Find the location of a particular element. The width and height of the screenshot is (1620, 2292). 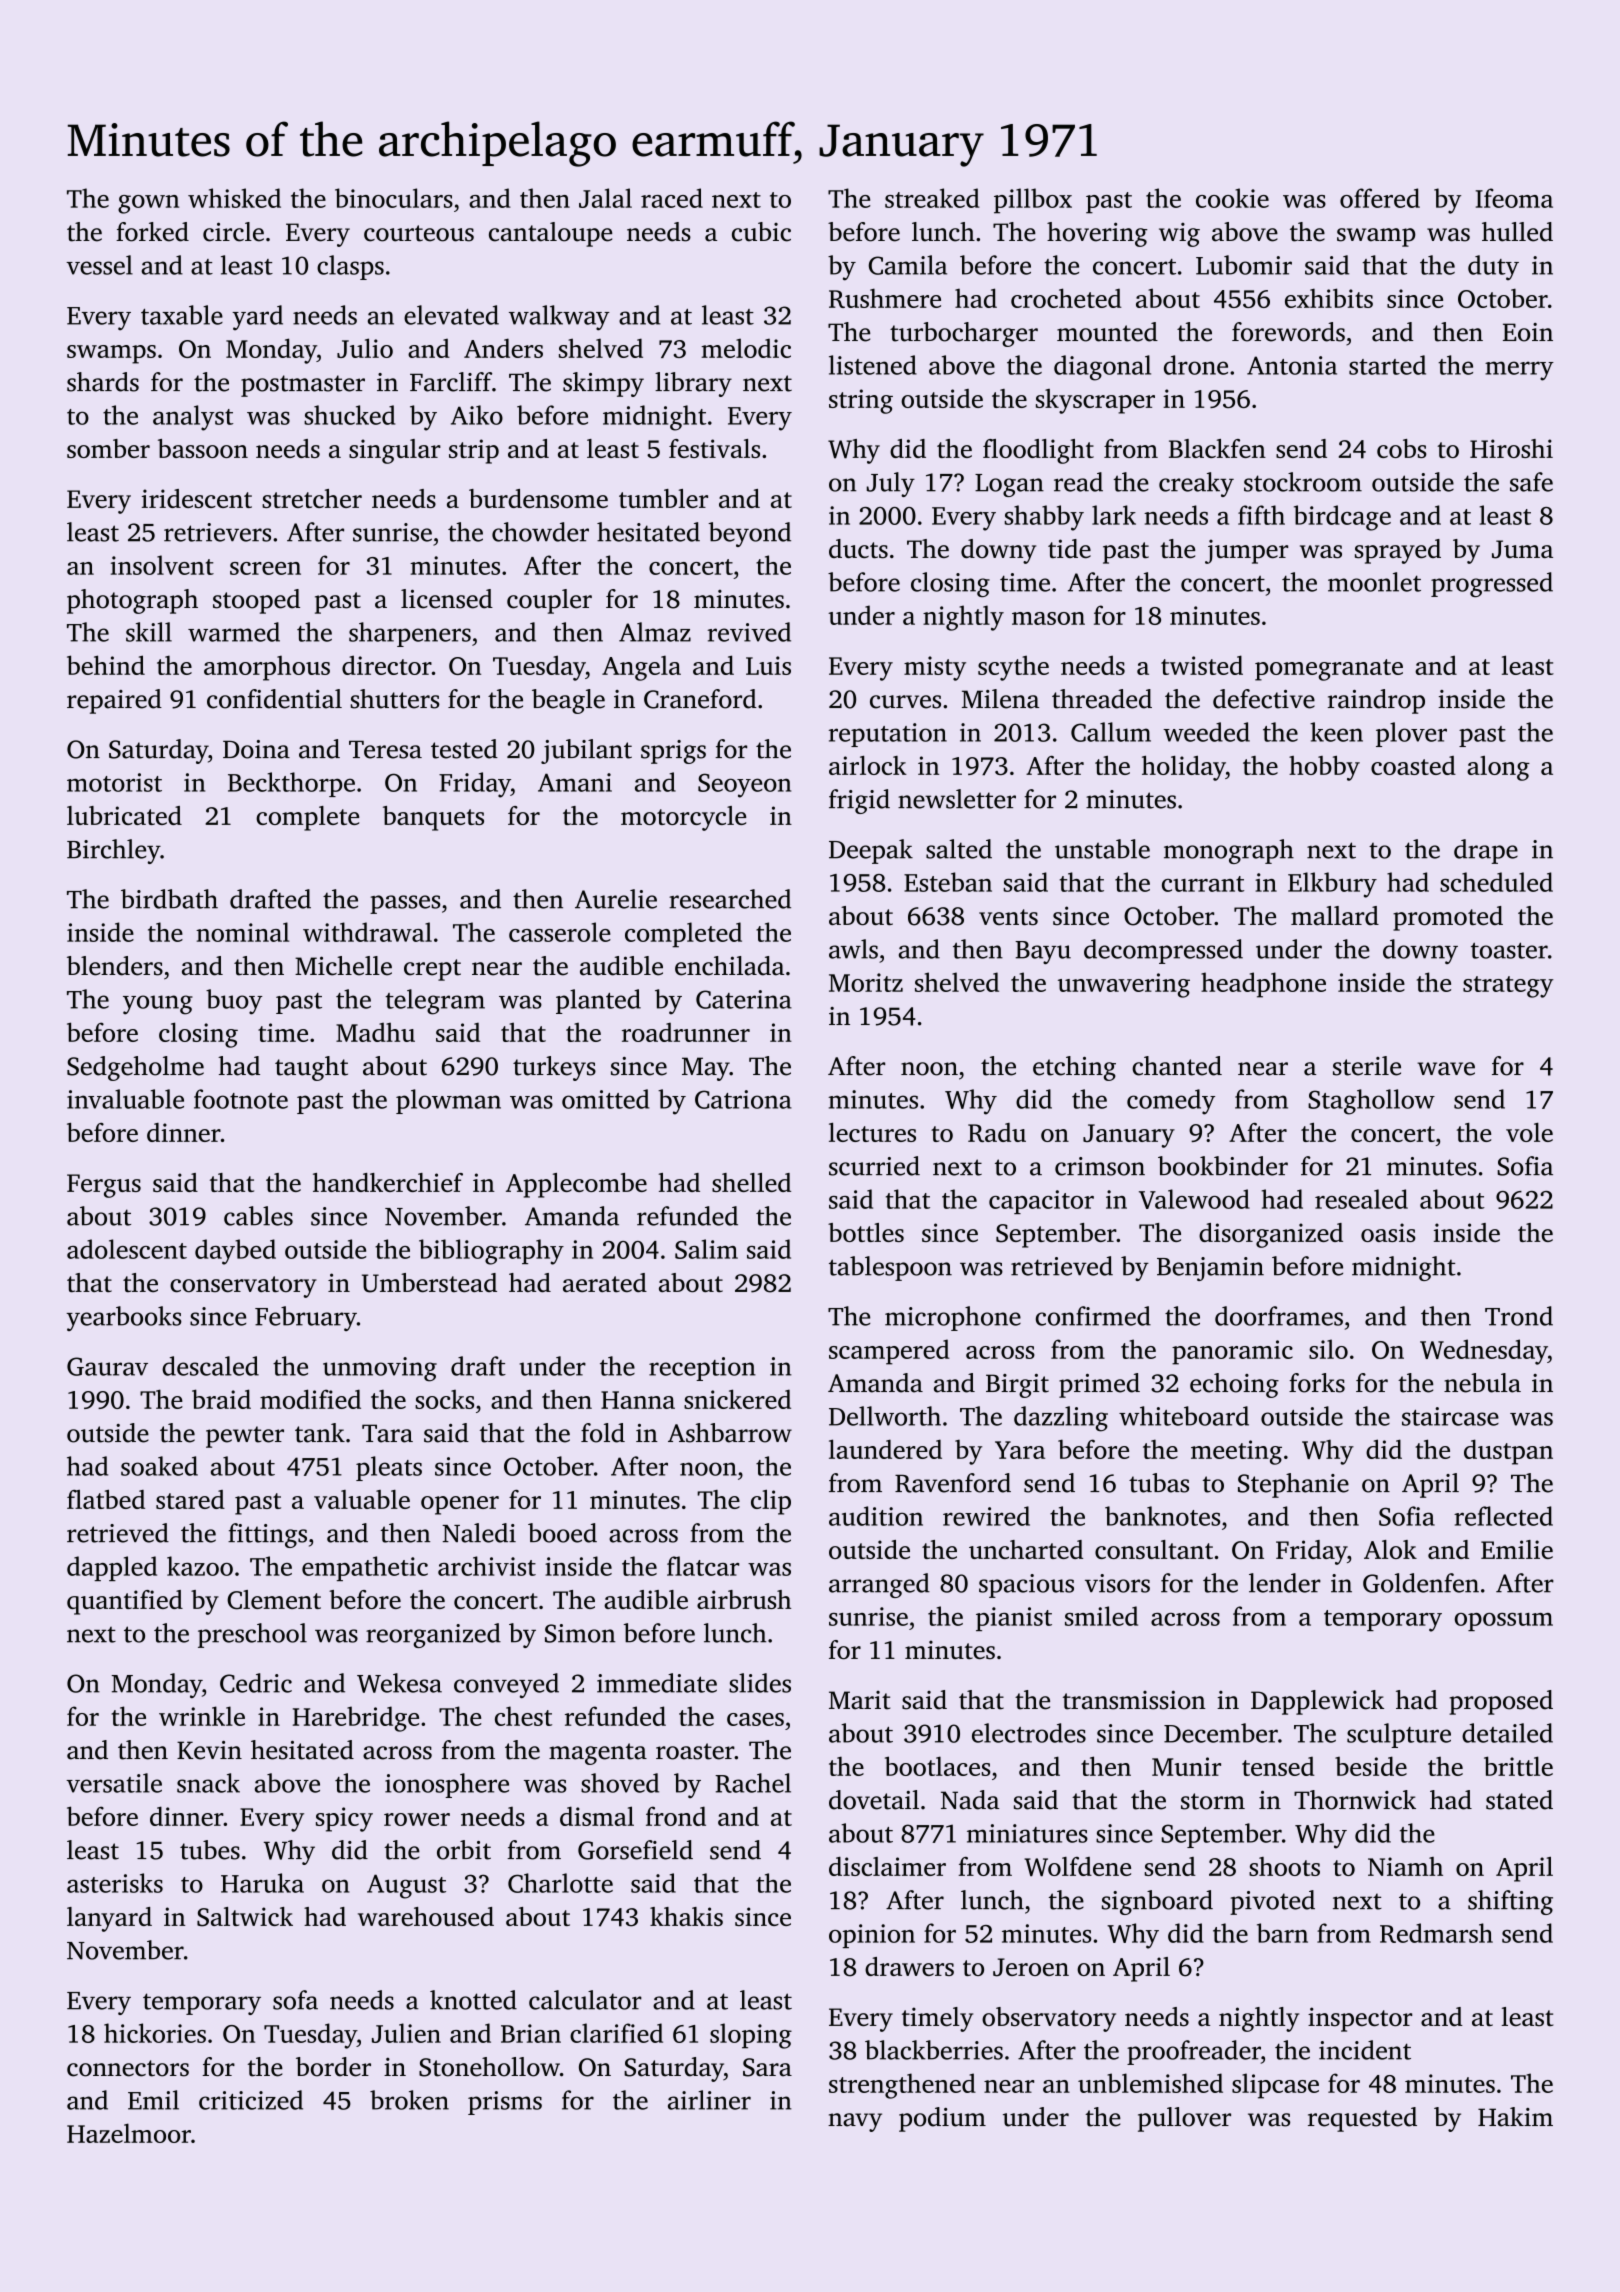

gown is located at coordinates (148, 204).
